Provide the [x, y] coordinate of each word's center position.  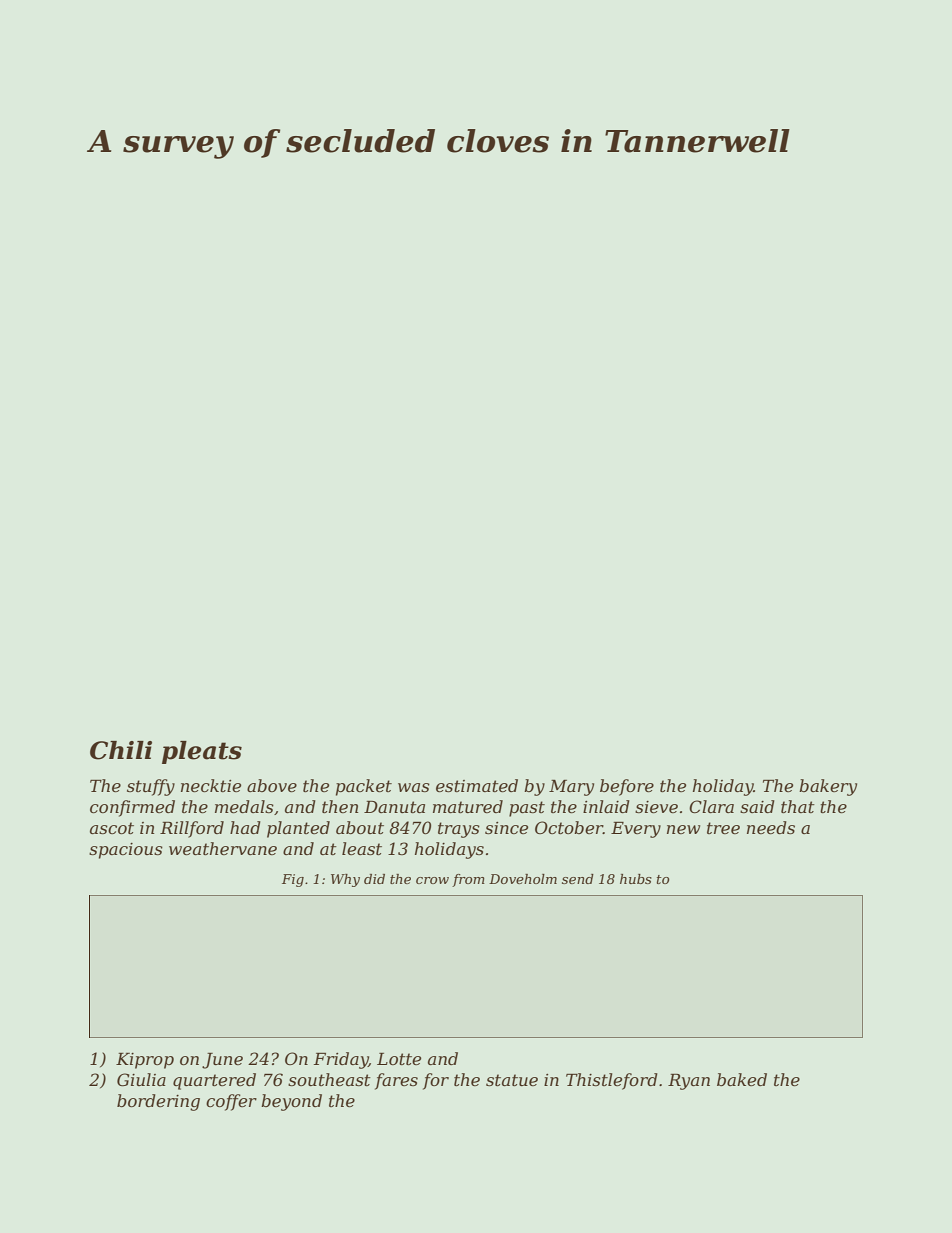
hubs [636, 879]
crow [432, 880]
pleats [202, 752]
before [627, 787]
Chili [121, 750]
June [222, 1061]
